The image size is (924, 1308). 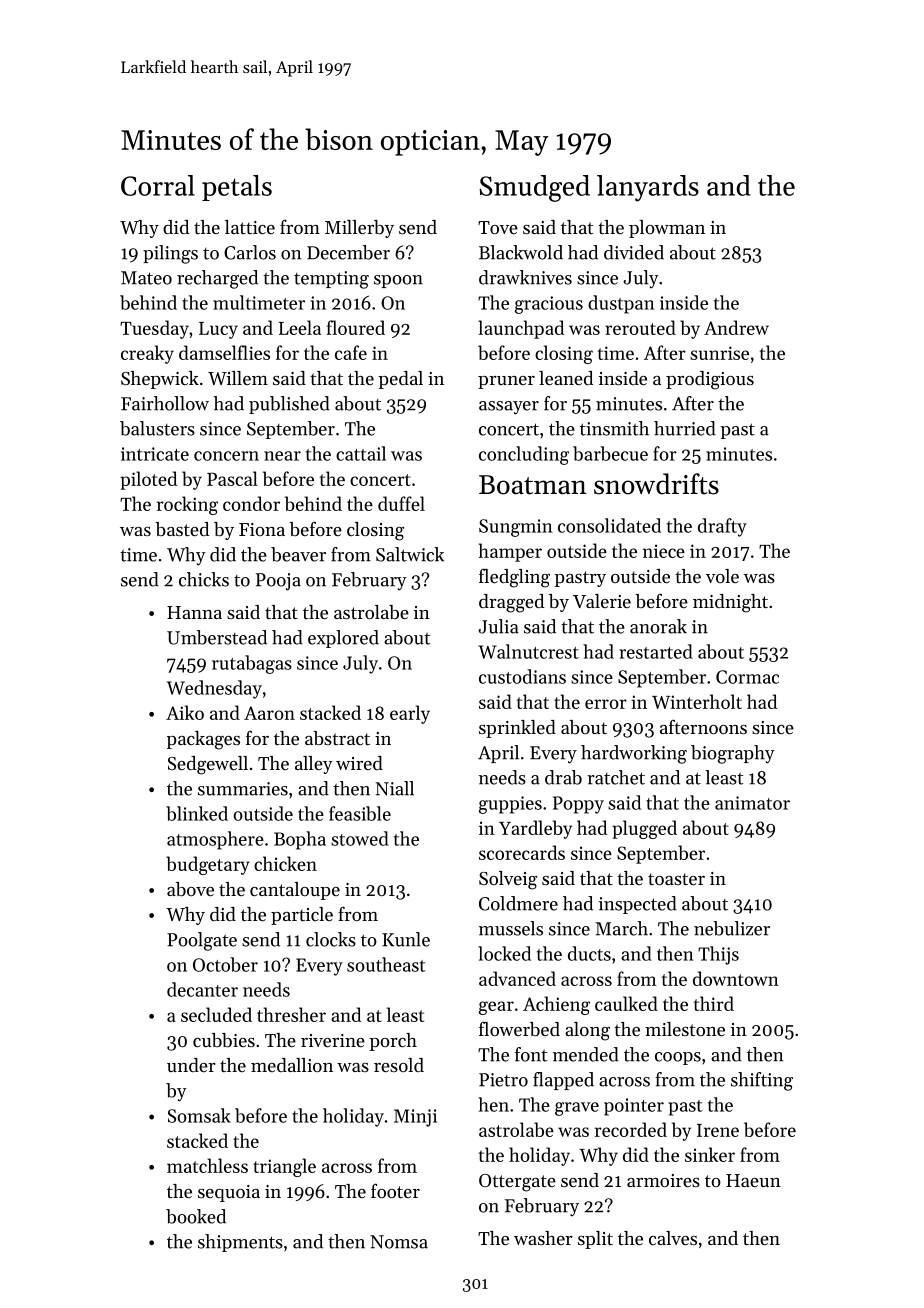 What do you see at coordinates (240, 1243) in the screenshot?
I see `shipments` at bounding box center [240, 1243].
